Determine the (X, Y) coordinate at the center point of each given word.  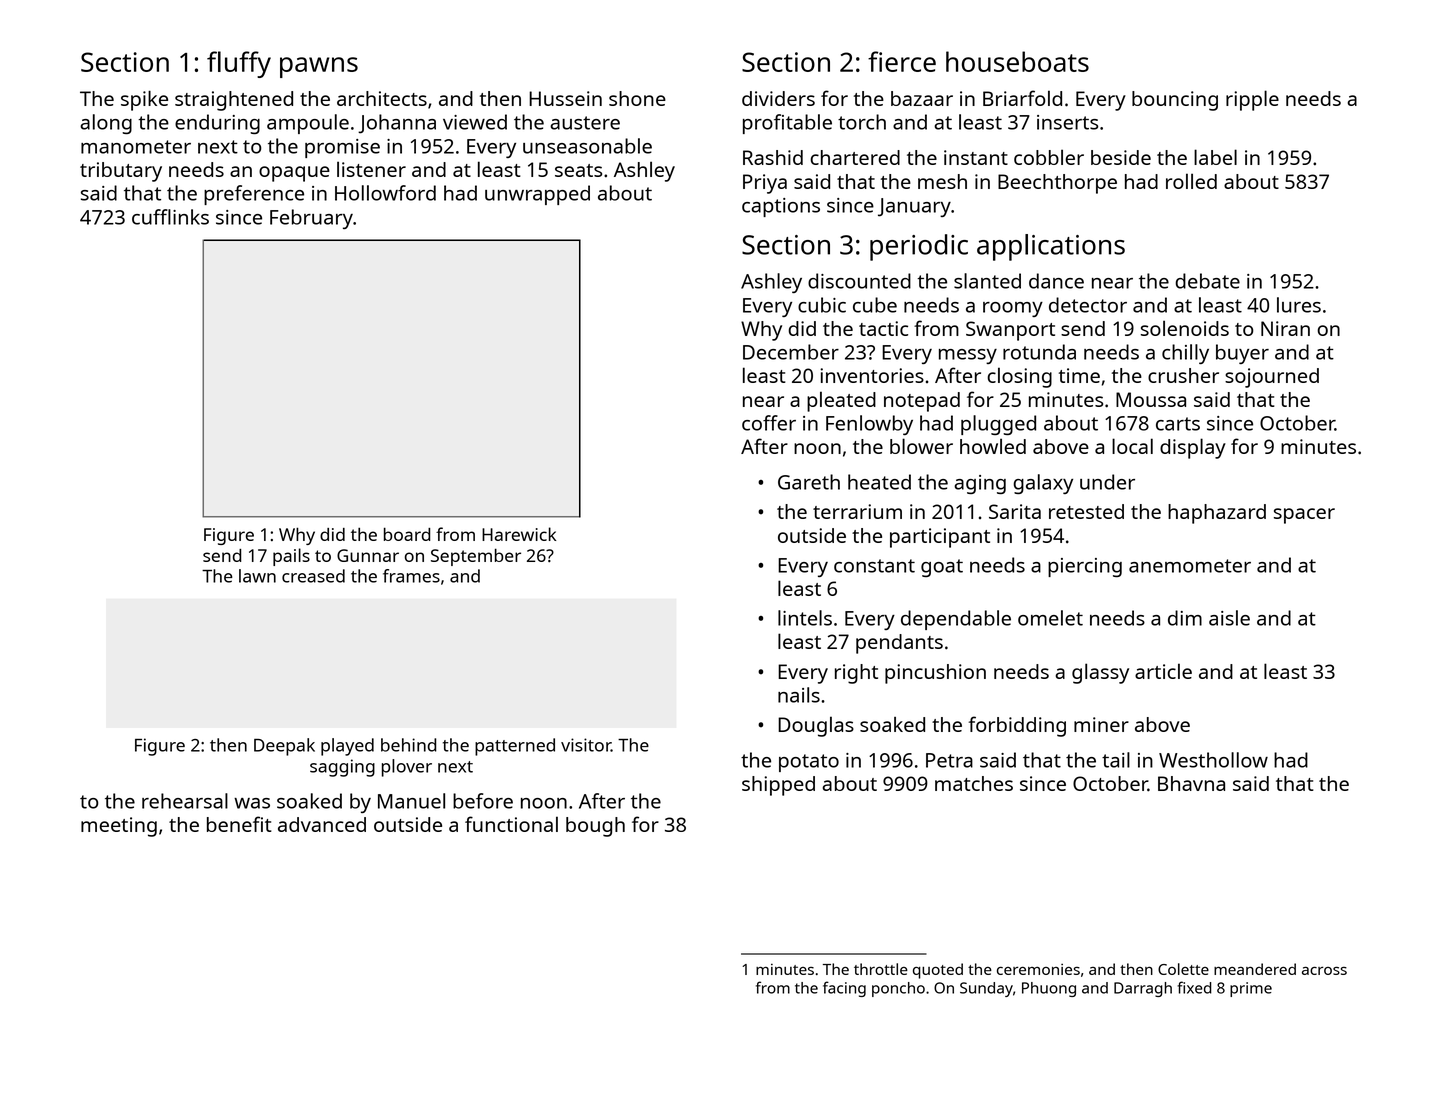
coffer (769, 423)
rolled (1191, 181)
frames (411, 576)
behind (409, 745)
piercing (1085, 567)
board (407, 534)
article (1163, 671)
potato (809, 763)
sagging (342, 768)
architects (382, 98)
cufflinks (170, 217)
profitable (787, 124)
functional (511, 824)
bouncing (1175, 101)
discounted (859, 281)
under (1107, 482)
